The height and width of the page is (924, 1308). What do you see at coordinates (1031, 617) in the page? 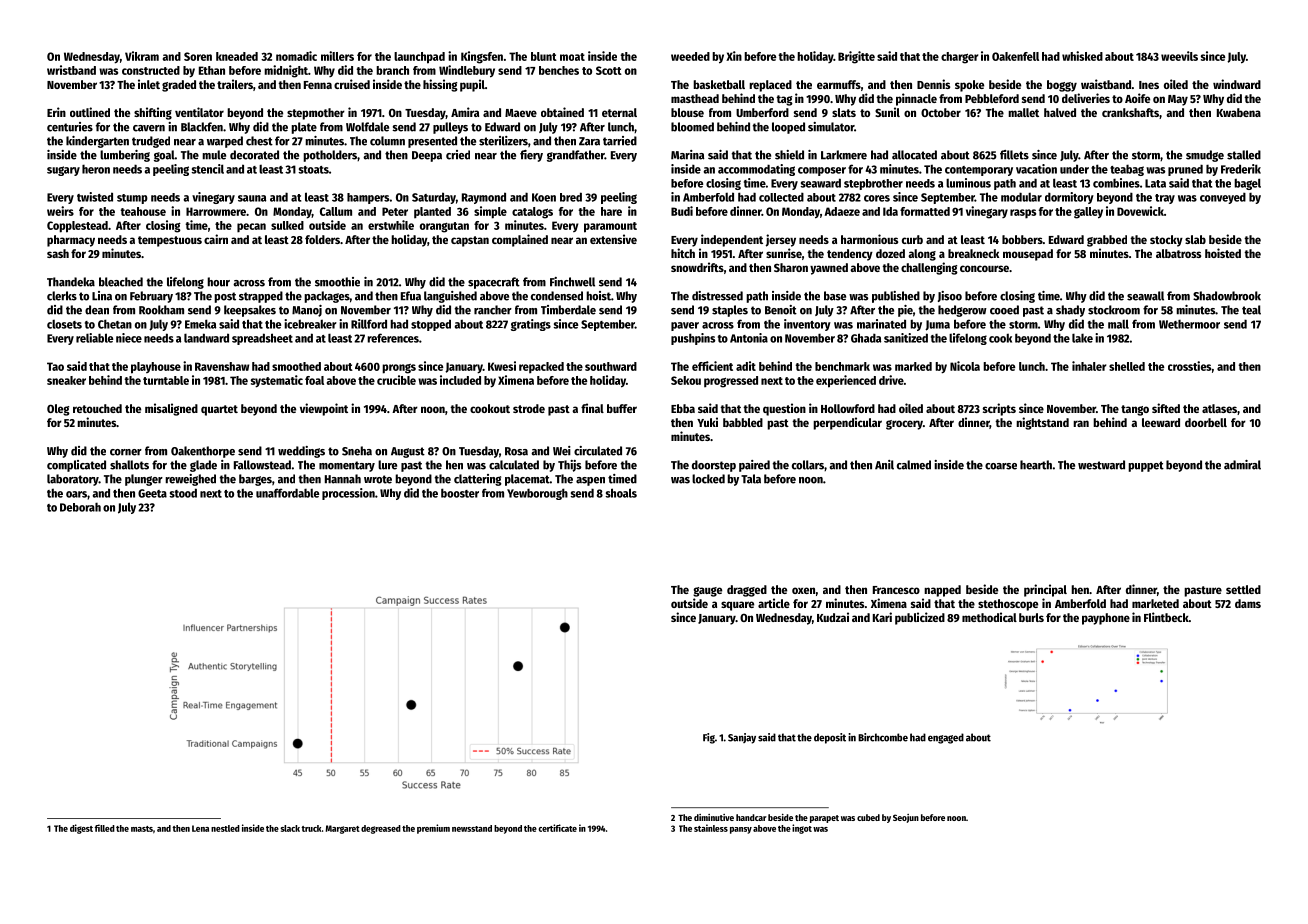
I see `burls` at bounding box center [1031, 617].
